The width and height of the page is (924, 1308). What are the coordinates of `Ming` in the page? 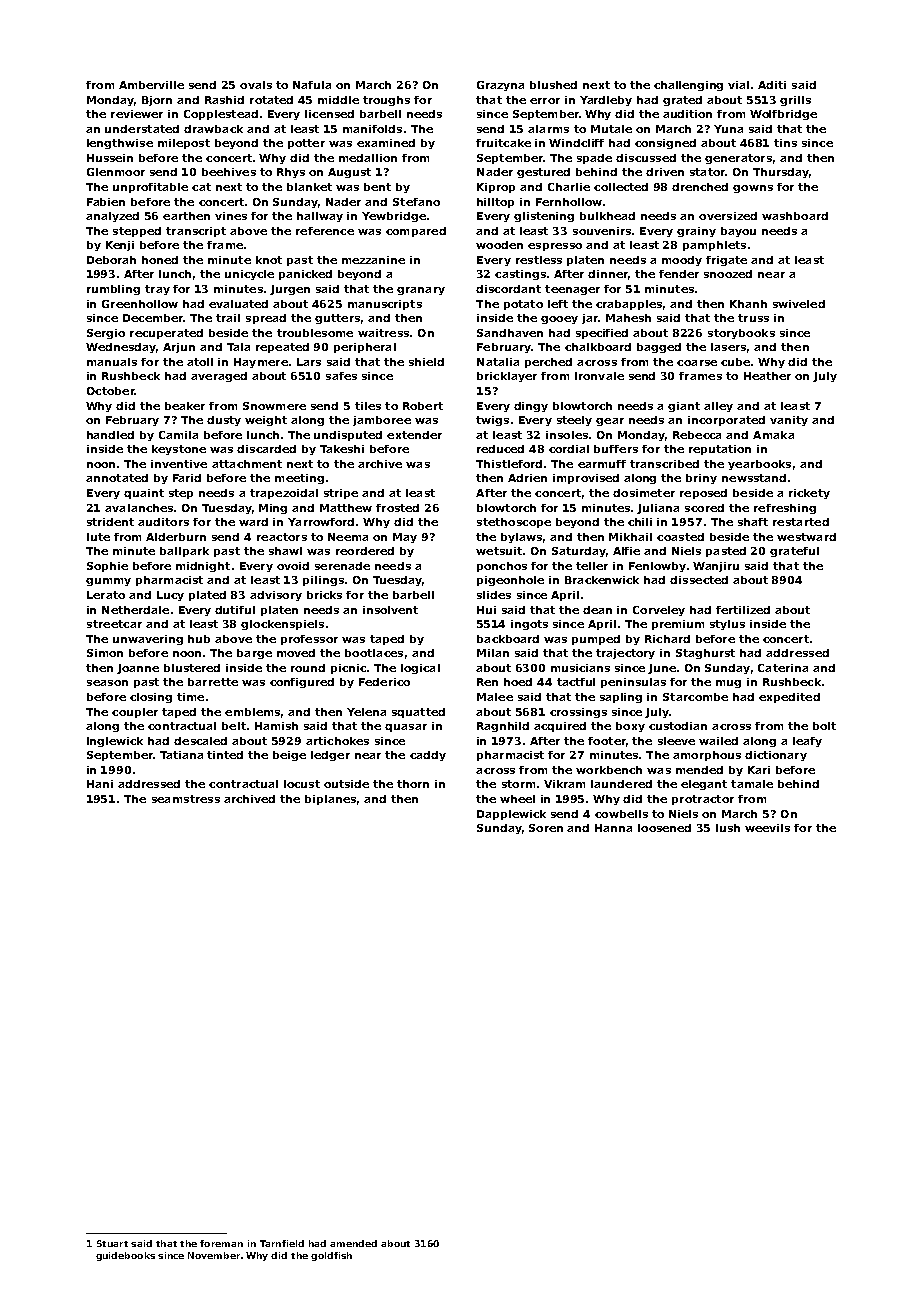 It's located at (273, 509).
